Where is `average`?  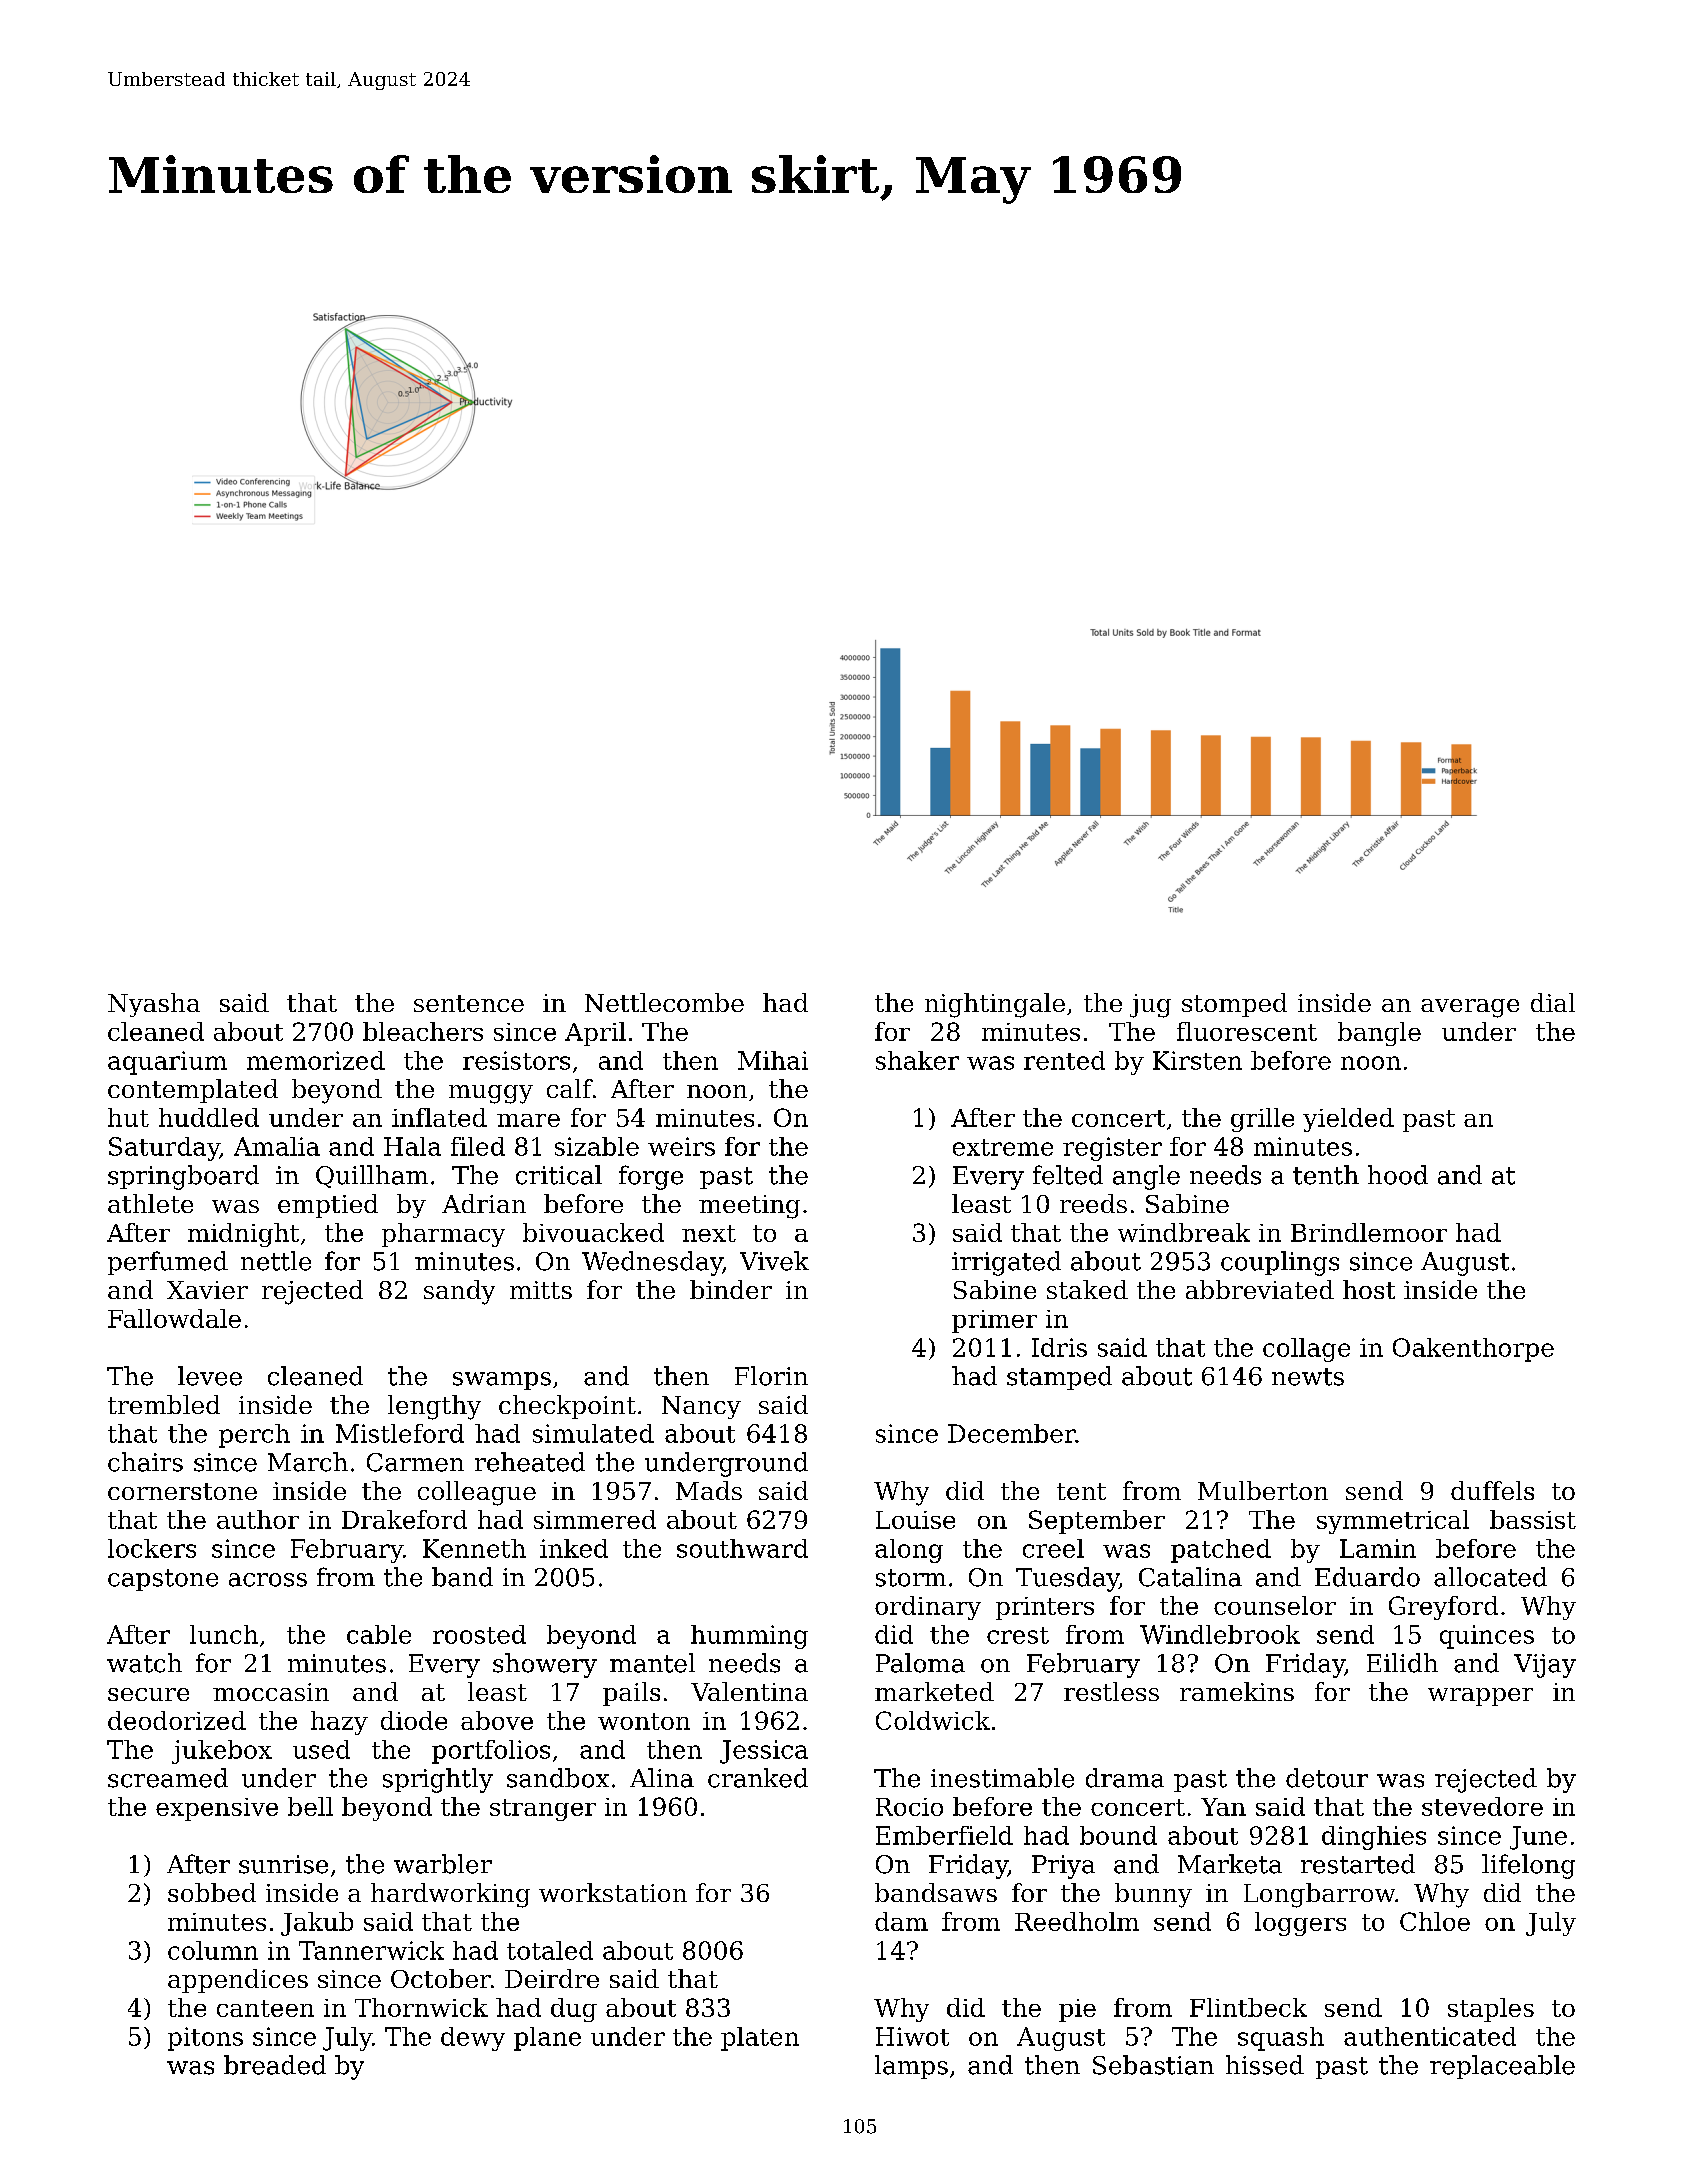 average is located at coordinates (1470, 1008).
